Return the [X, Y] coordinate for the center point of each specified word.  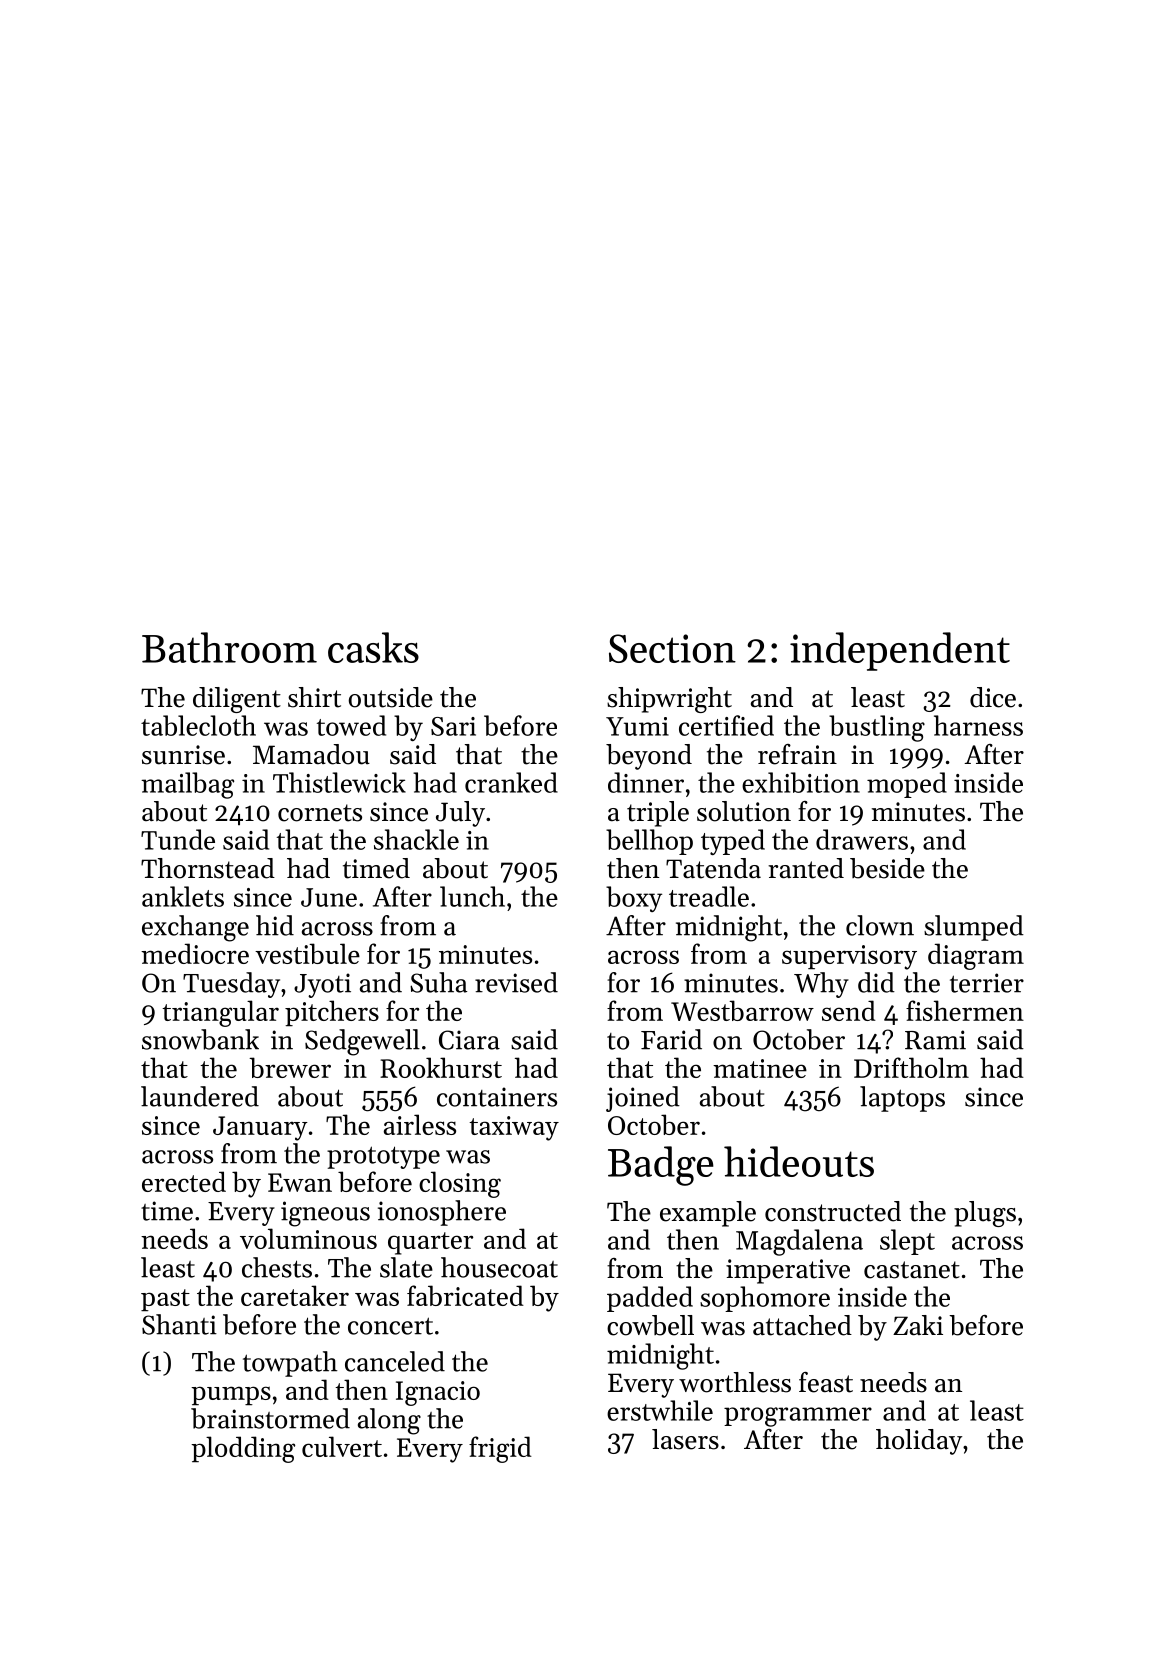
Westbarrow [742, 1010]
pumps [231, 1395]
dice [993, 697]
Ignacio [438, 1393]
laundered [200, 1096]
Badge [661, 1166]
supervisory [849, 957]
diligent [237, 700]
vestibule [307, 953]
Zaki [918, 1325]
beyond [649, 757]
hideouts [799, 1161]
